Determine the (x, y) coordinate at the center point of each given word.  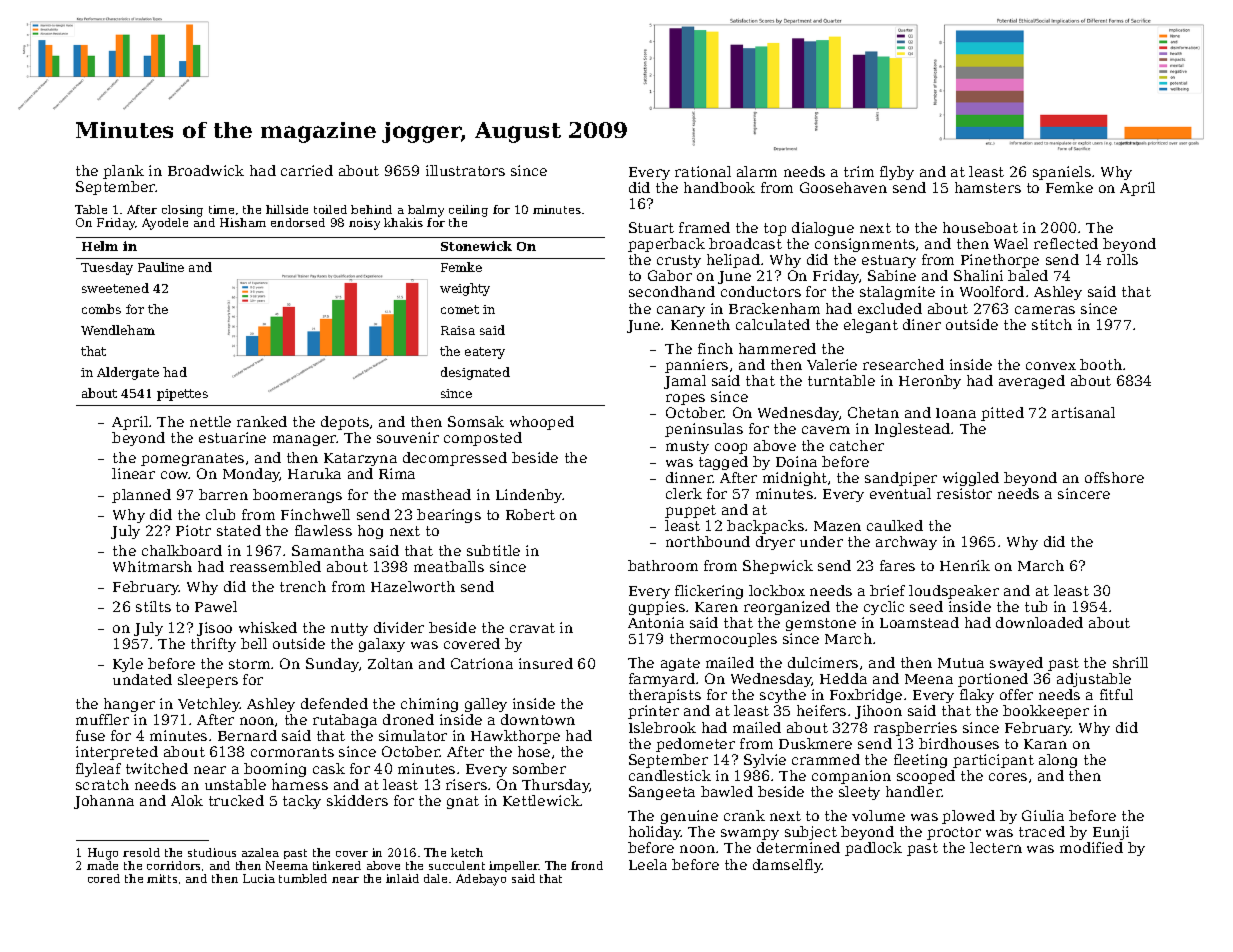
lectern (996, 847)
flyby (897, 173)
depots (345, 423)
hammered (777, 348)
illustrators (465, 170)
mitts (162, 878)
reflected (1066, 243)
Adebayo (481, 880)
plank (123, 172)
